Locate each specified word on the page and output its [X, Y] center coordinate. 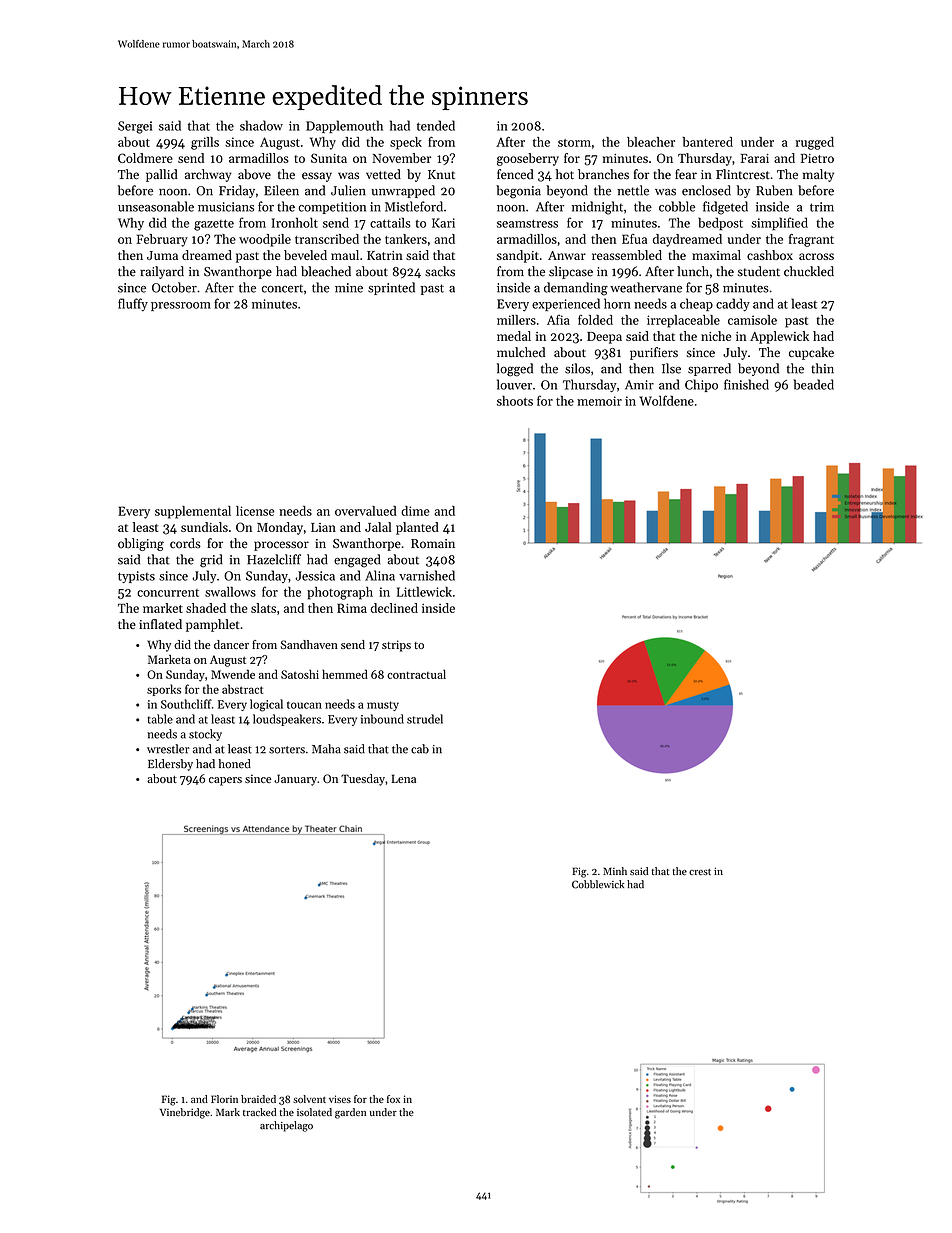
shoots [515, 401]
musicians [226, 207]
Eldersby [170, 765]
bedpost [720, 223]
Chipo [701, 385]
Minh [615, 871]
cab [420, 749]
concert [282, 288]
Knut [441, 174]
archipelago [286, 1126]
